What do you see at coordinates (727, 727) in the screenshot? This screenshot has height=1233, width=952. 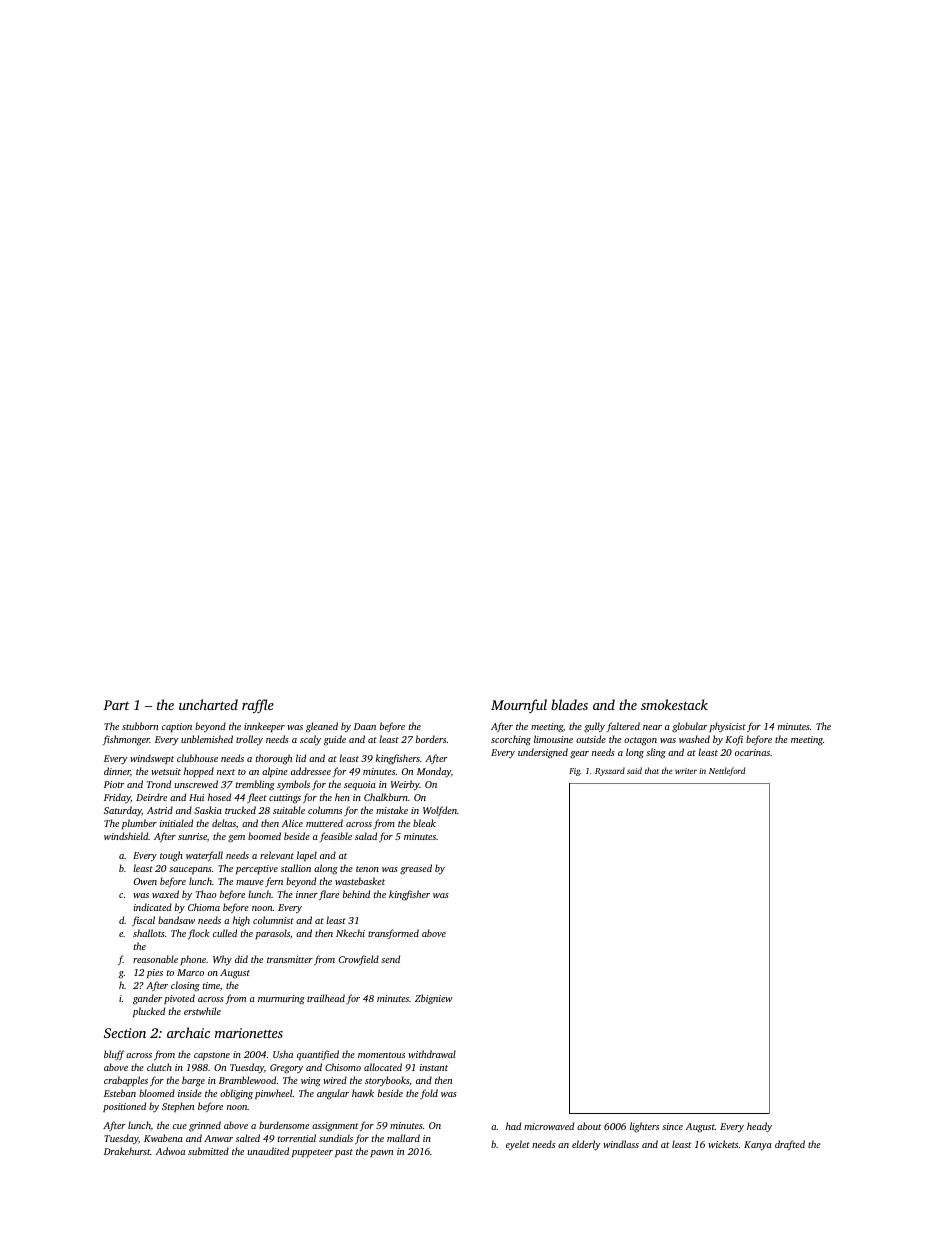 I see `physicist` at bounding box center [727, 727].
